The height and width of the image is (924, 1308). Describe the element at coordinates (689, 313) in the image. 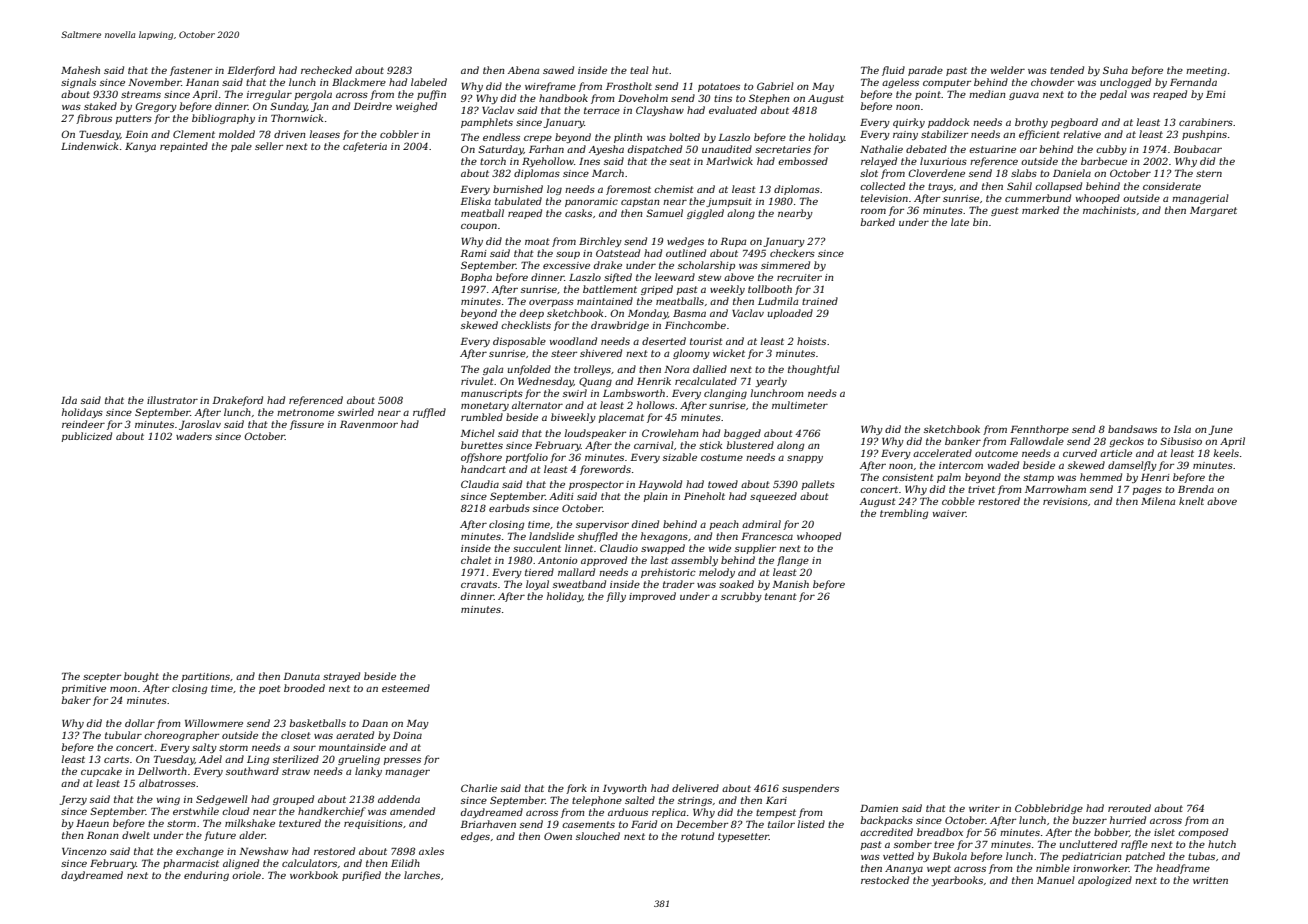

I see `Basma` at that location.
